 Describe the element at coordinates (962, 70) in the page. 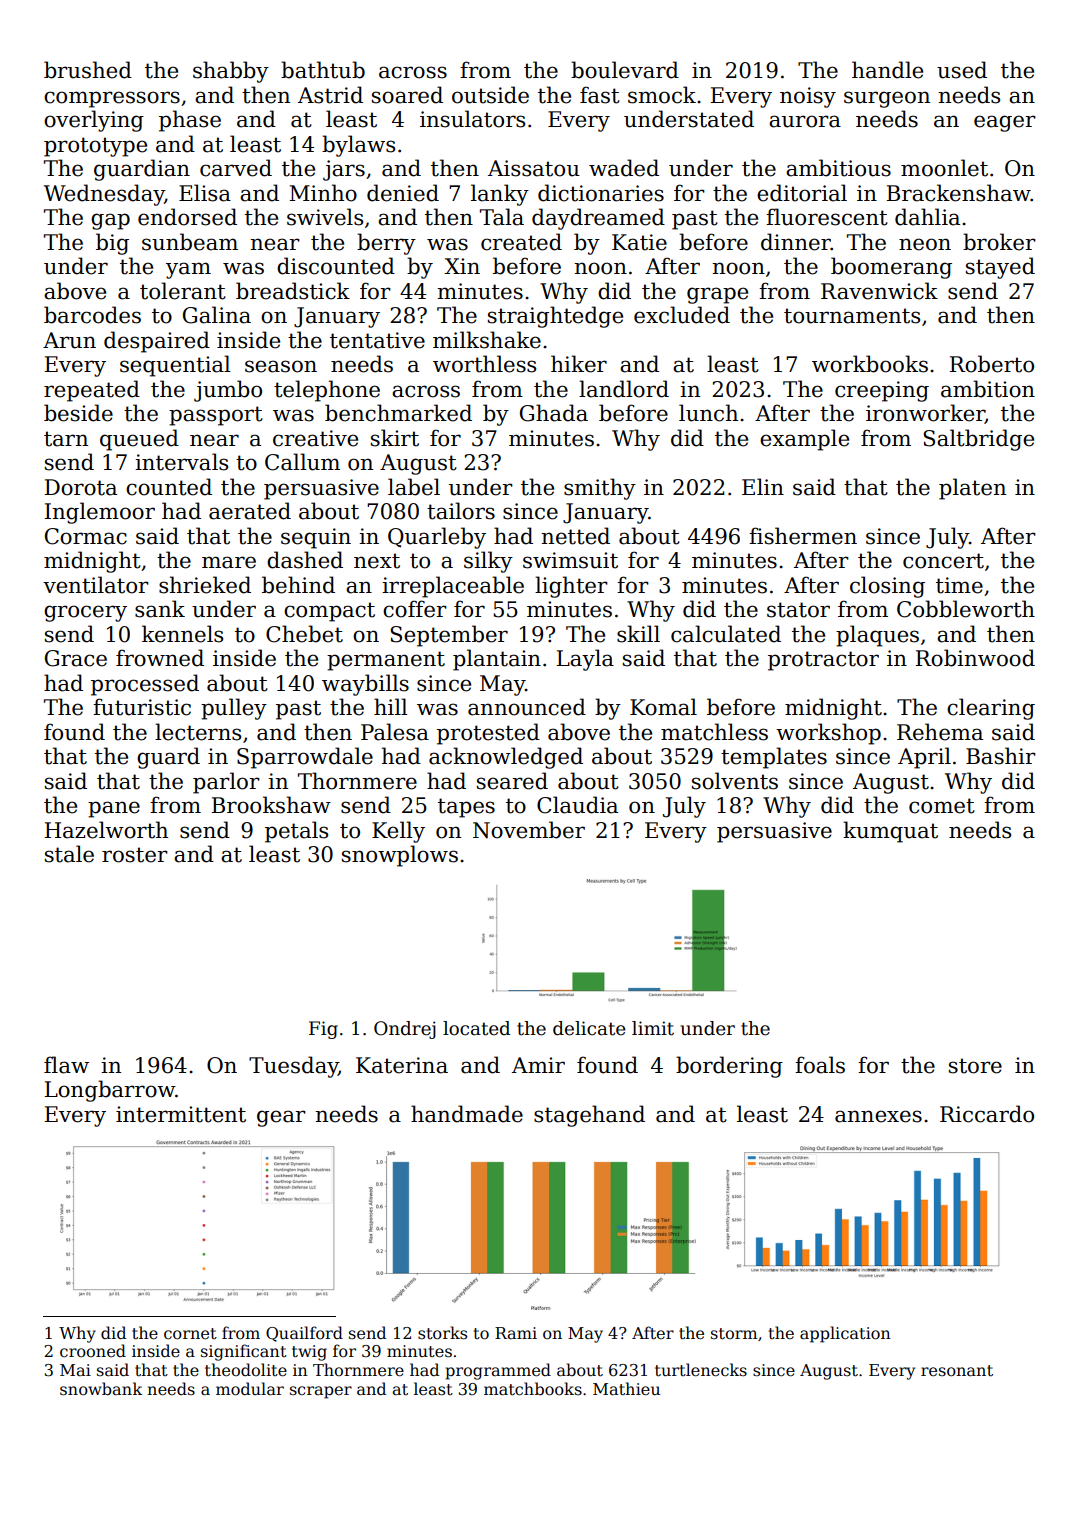

I see `used` at that location.
